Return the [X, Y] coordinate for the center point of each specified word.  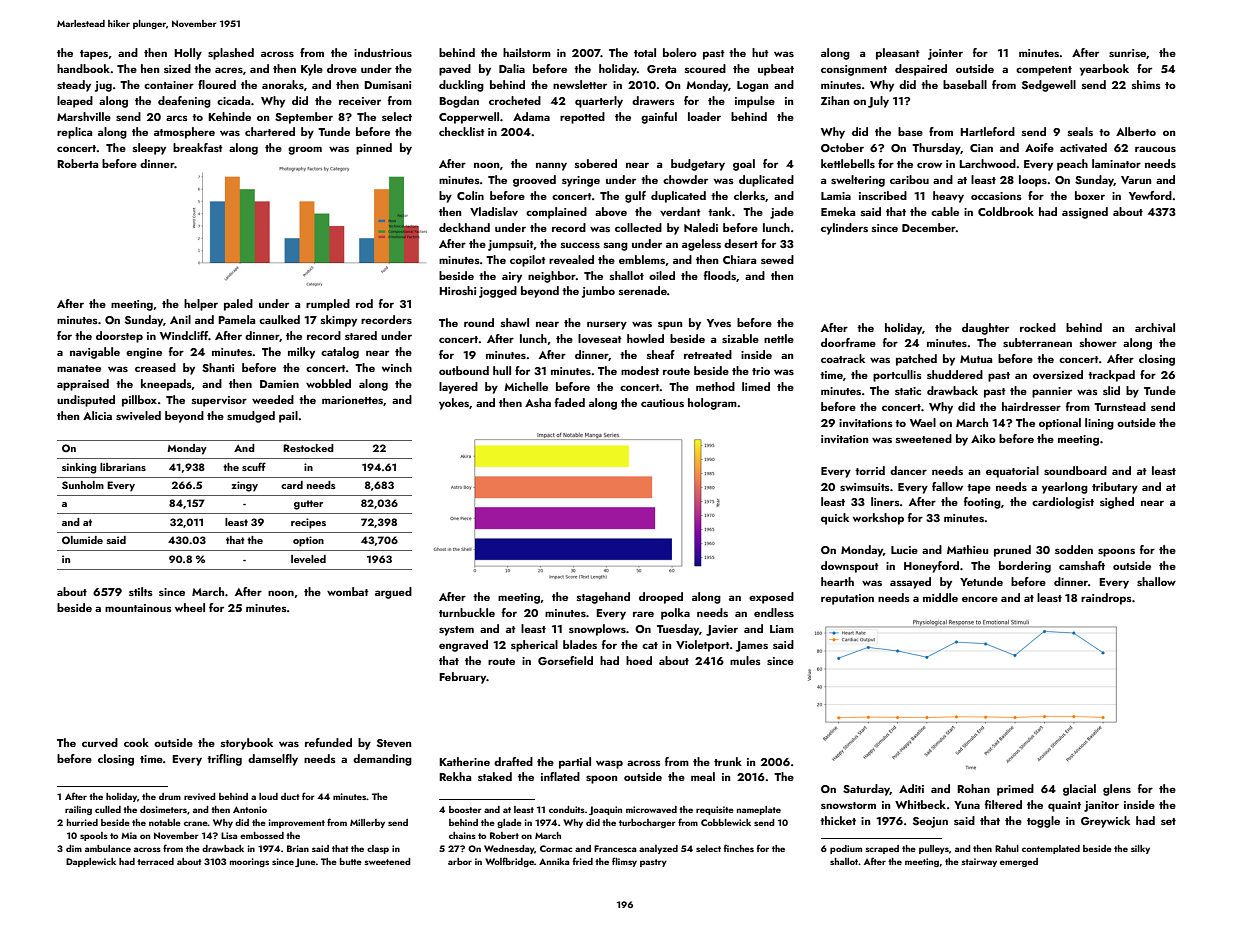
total [645, 52]
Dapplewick [91, 862]
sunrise [1127, 53]
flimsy [624, 862]
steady [74, 86]
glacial [1079, 790]
